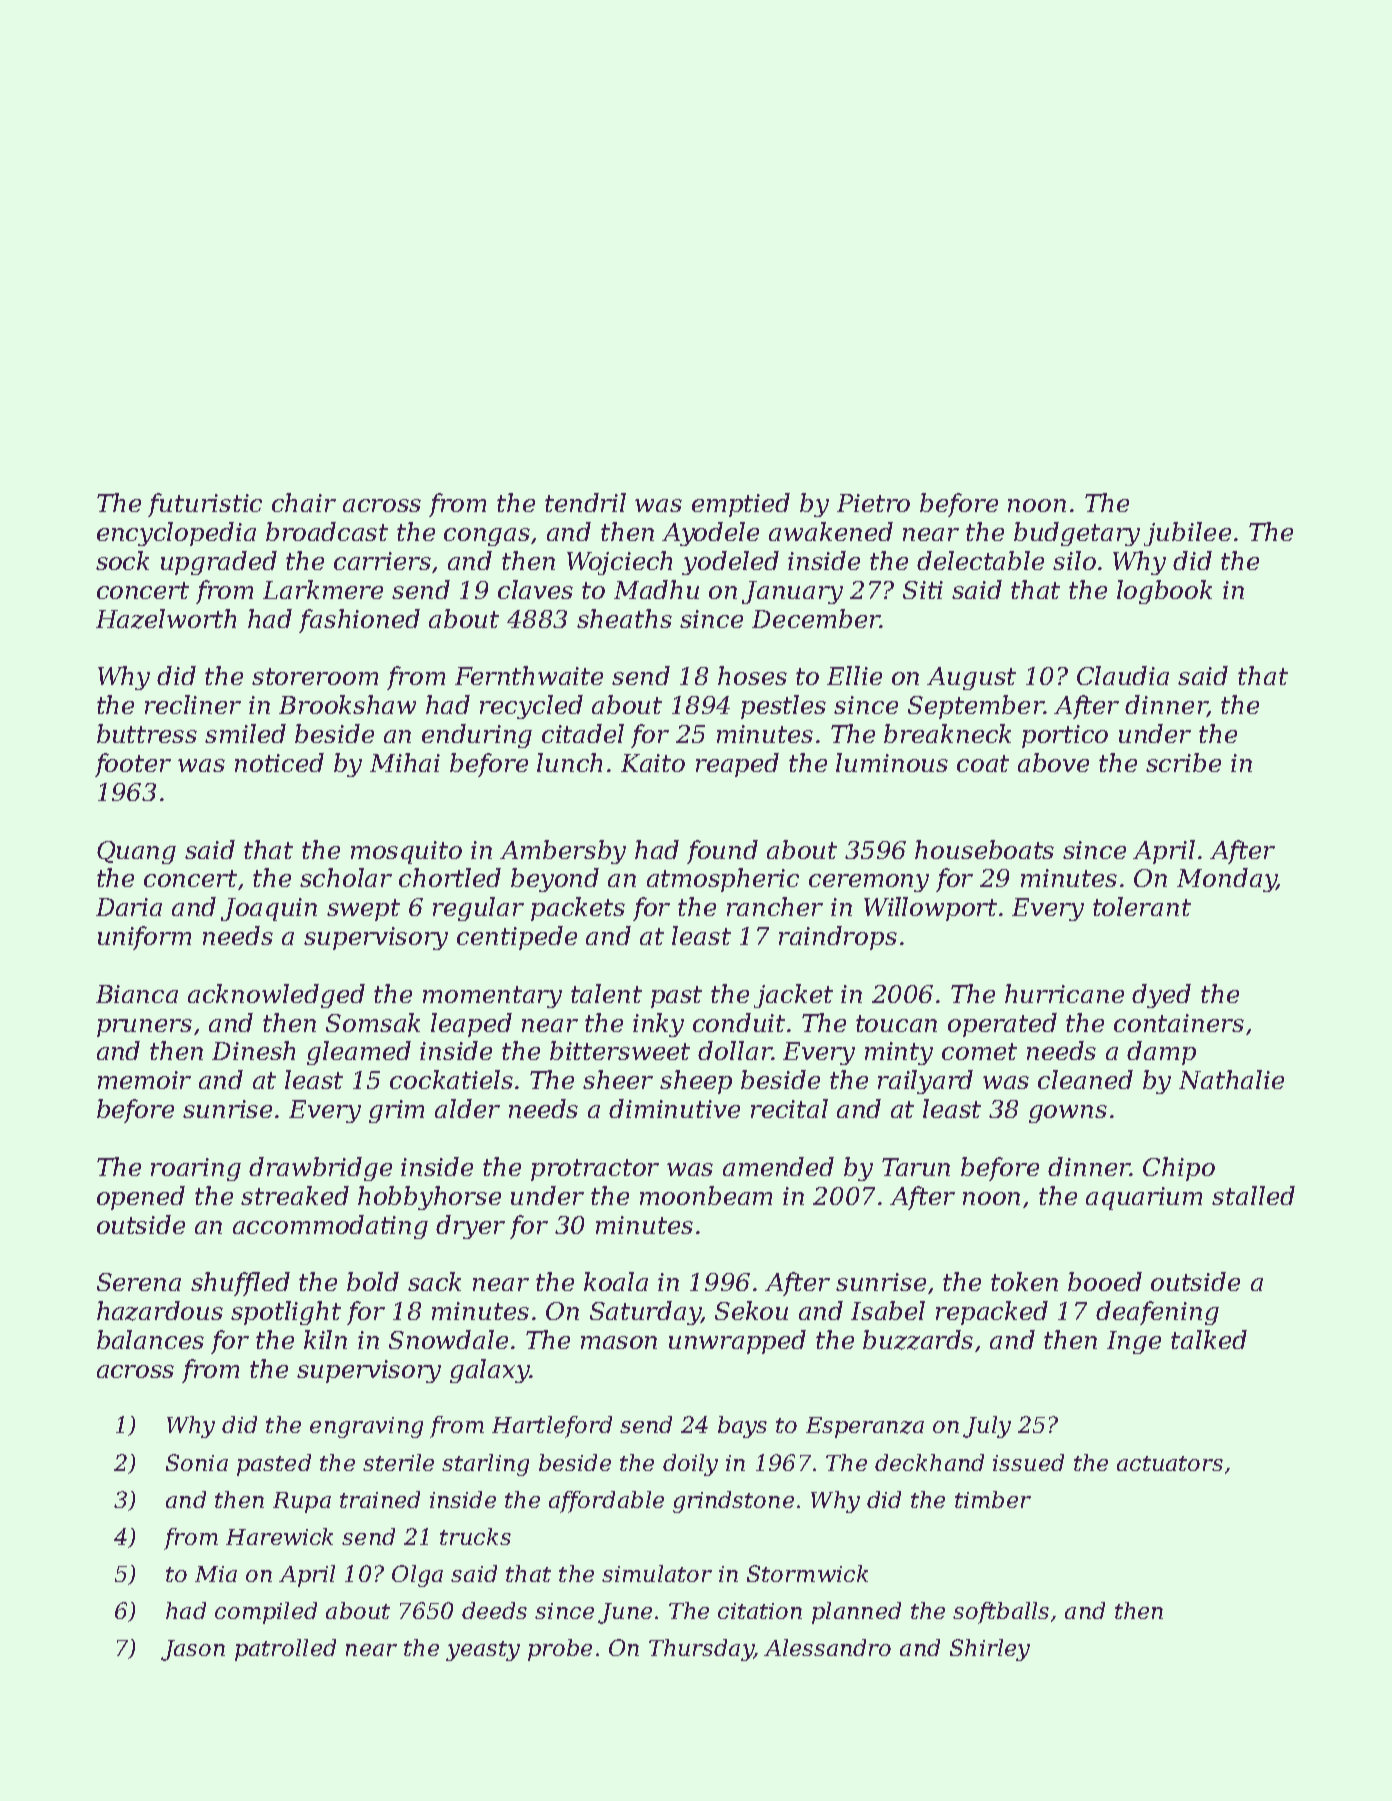  Describe the element at coordinates (136, 852) in the screenshot. I see `Quang` at that location.
